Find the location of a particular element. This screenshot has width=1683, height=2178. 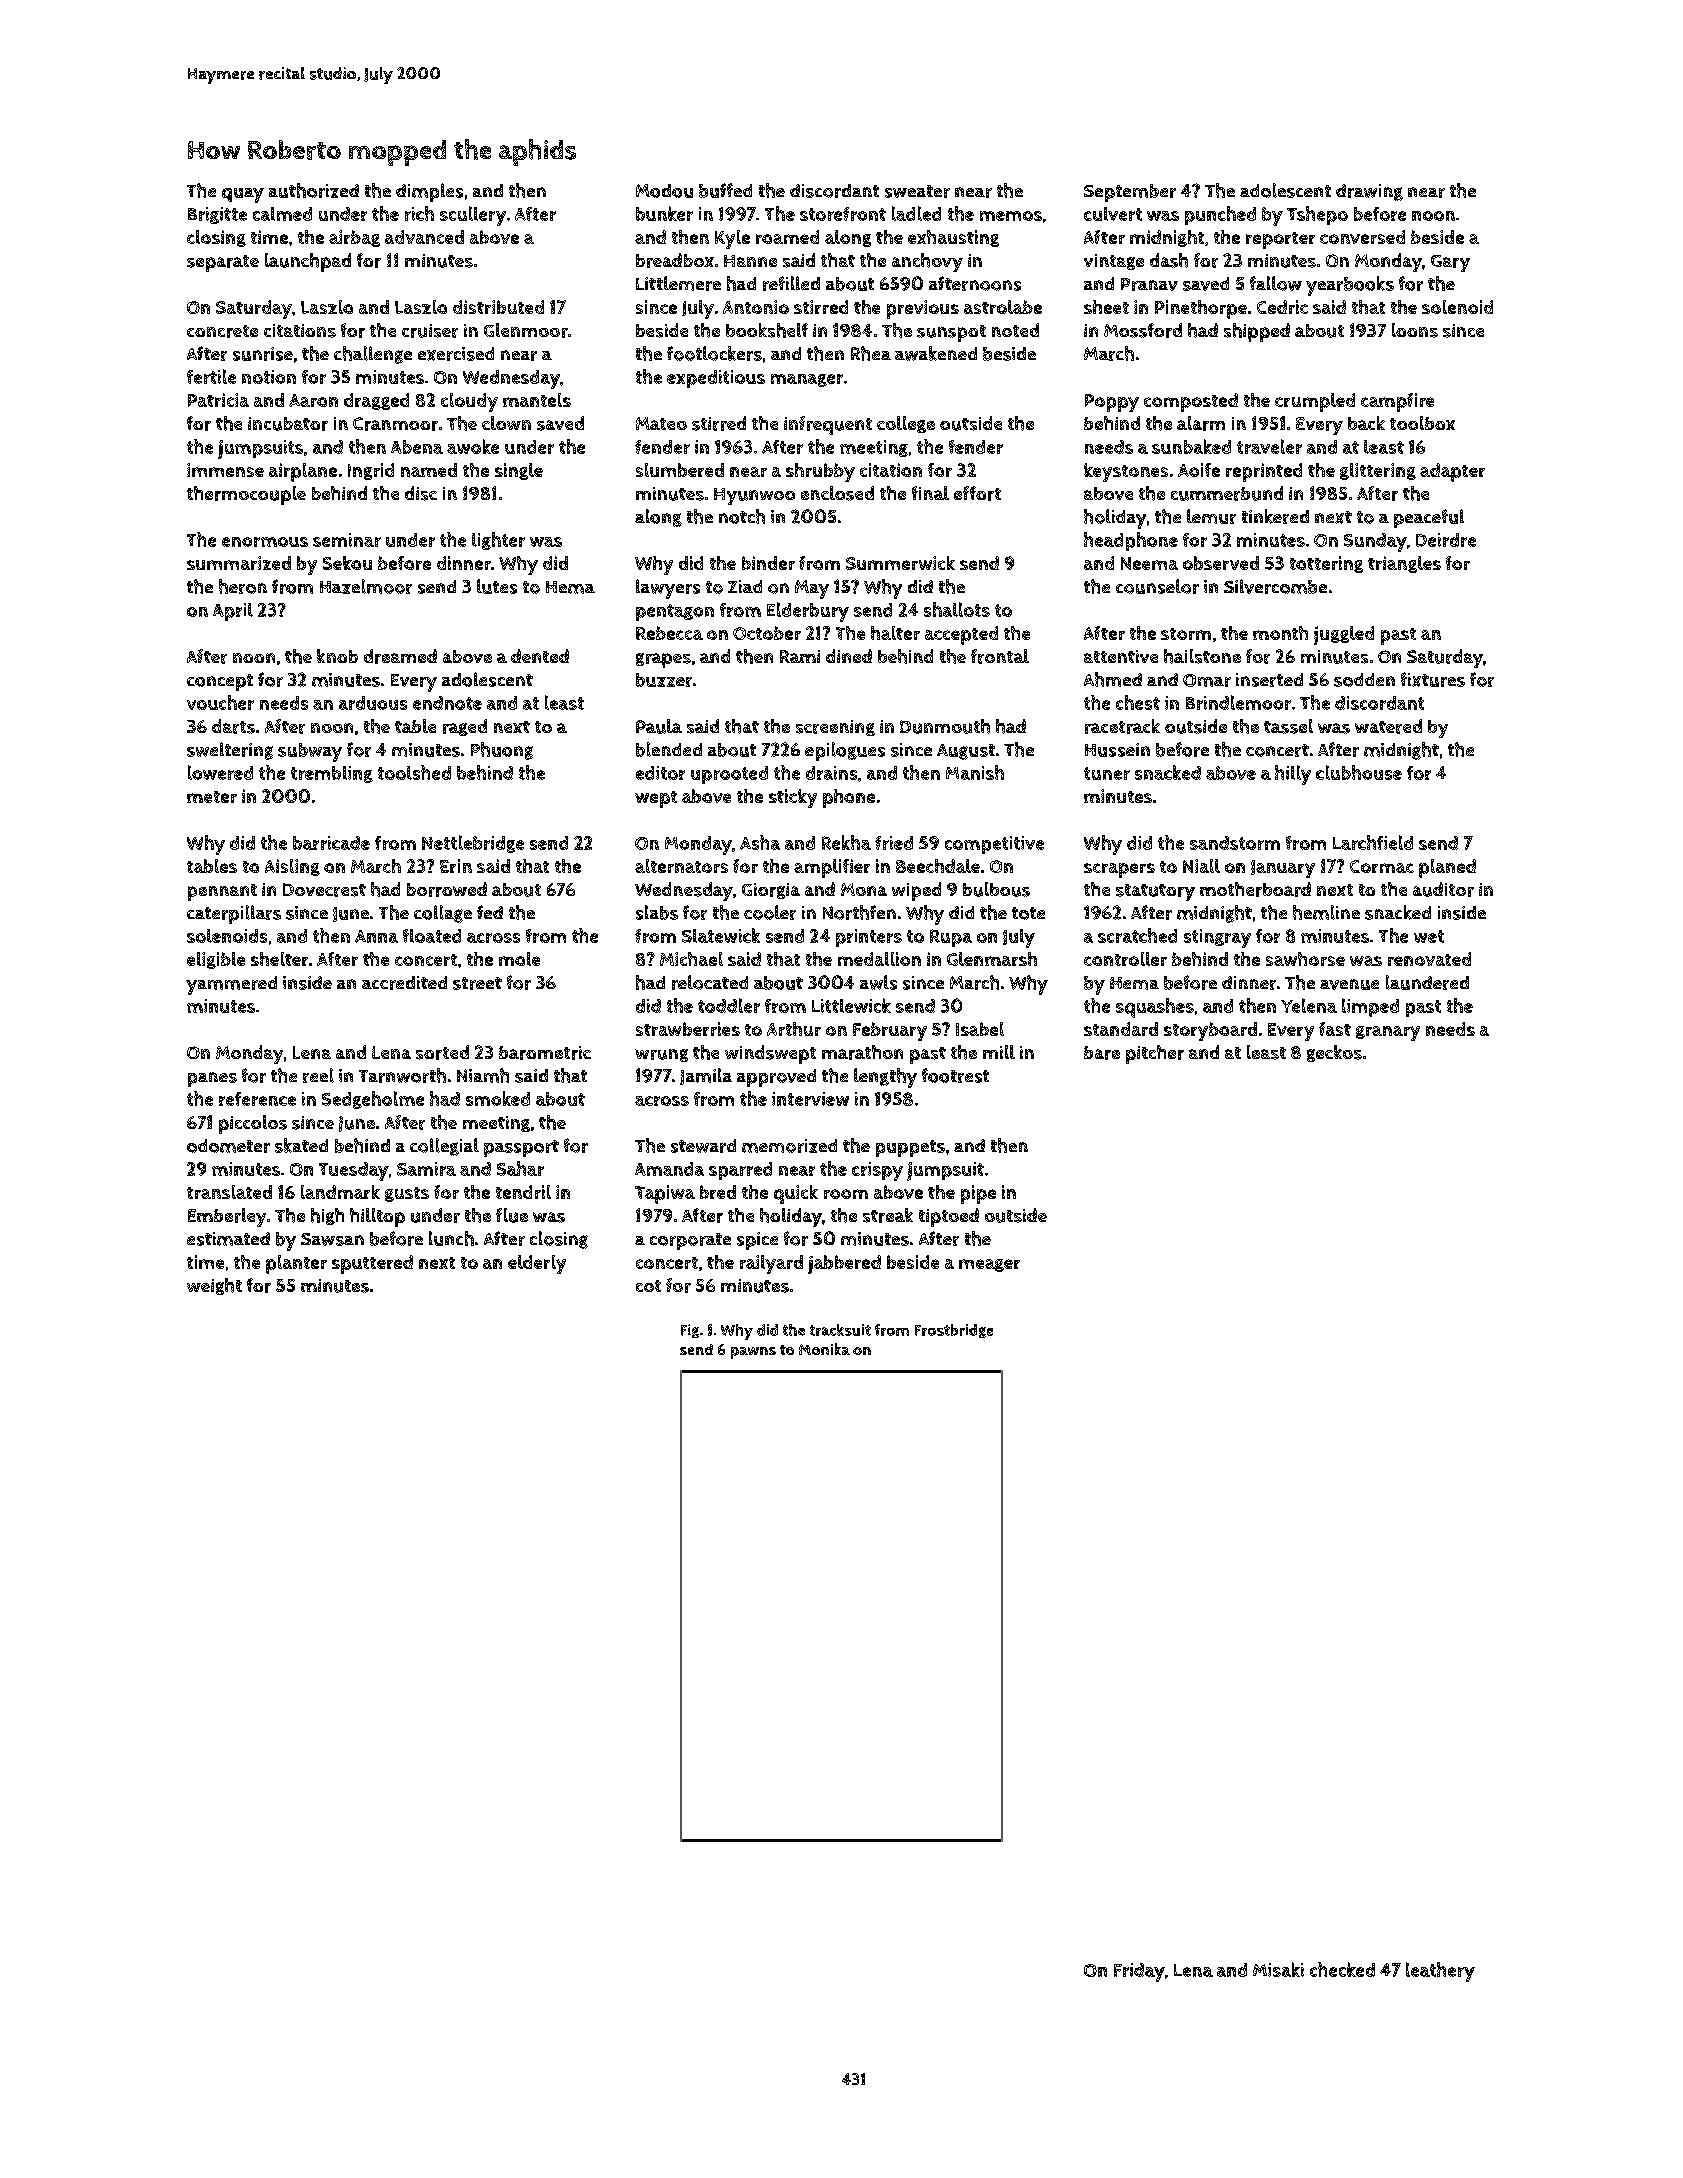

Aoife is located at coordinates (1199, 470).
